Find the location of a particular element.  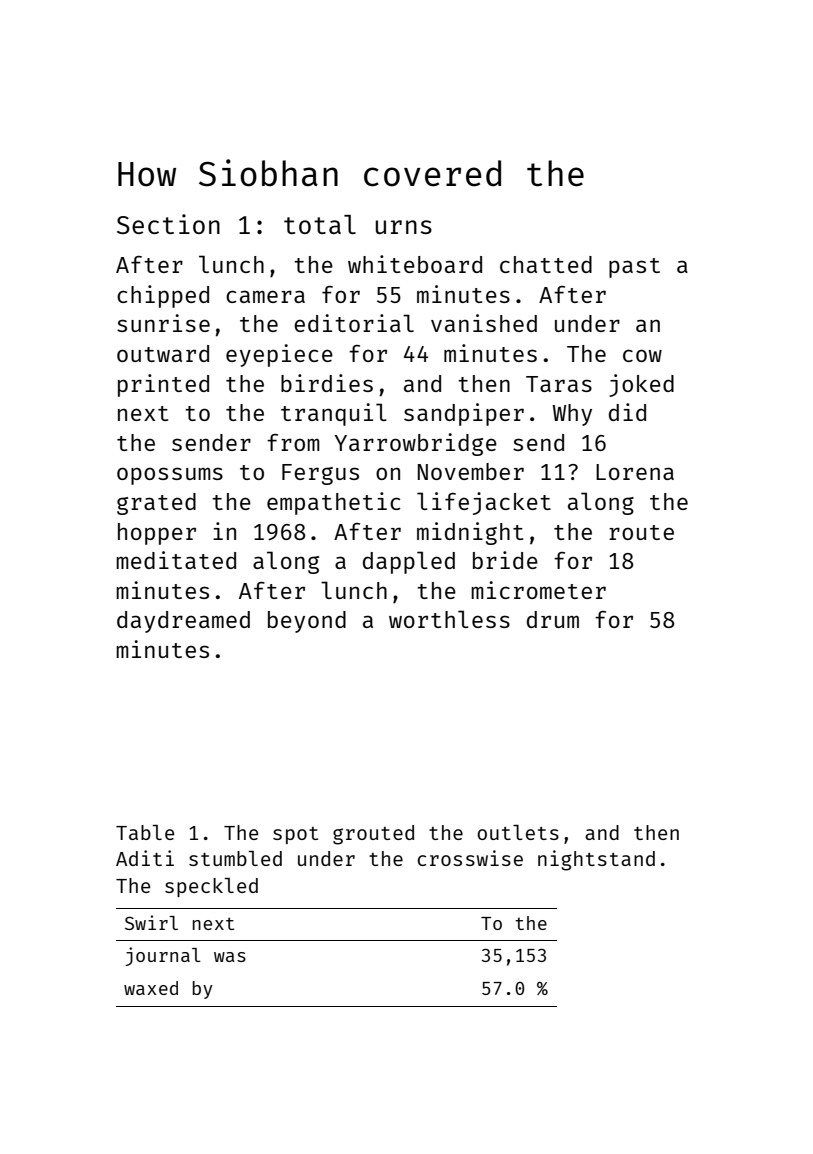

chatted is located at coordinates (546, 264).
